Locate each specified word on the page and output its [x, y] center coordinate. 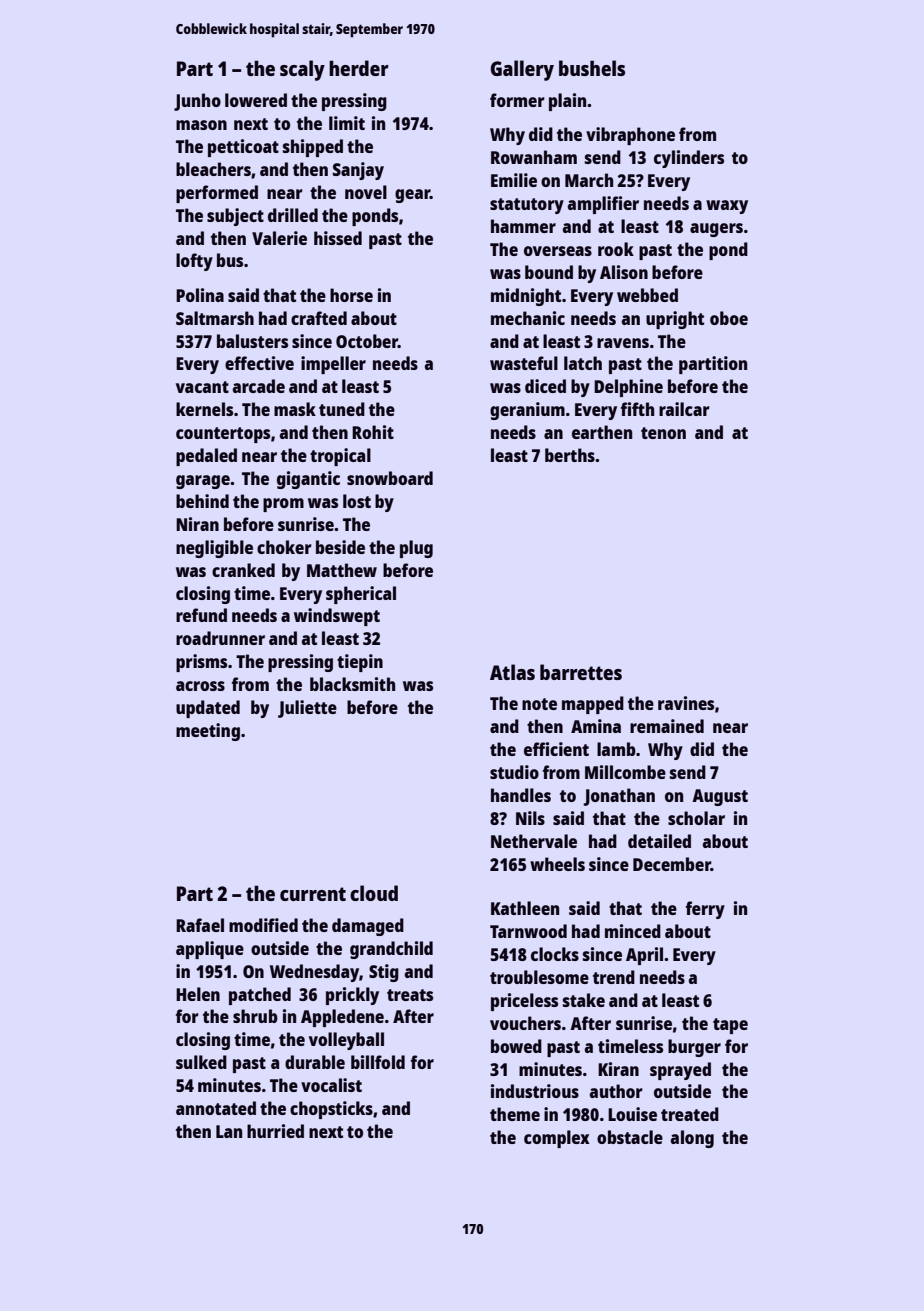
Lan [229, 1131]
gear [412, 196]
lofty [194, 262]
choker [284, 547]
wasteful [524, 363]
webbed [647, 295]
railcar [684, 409]
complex [557, 1139]
